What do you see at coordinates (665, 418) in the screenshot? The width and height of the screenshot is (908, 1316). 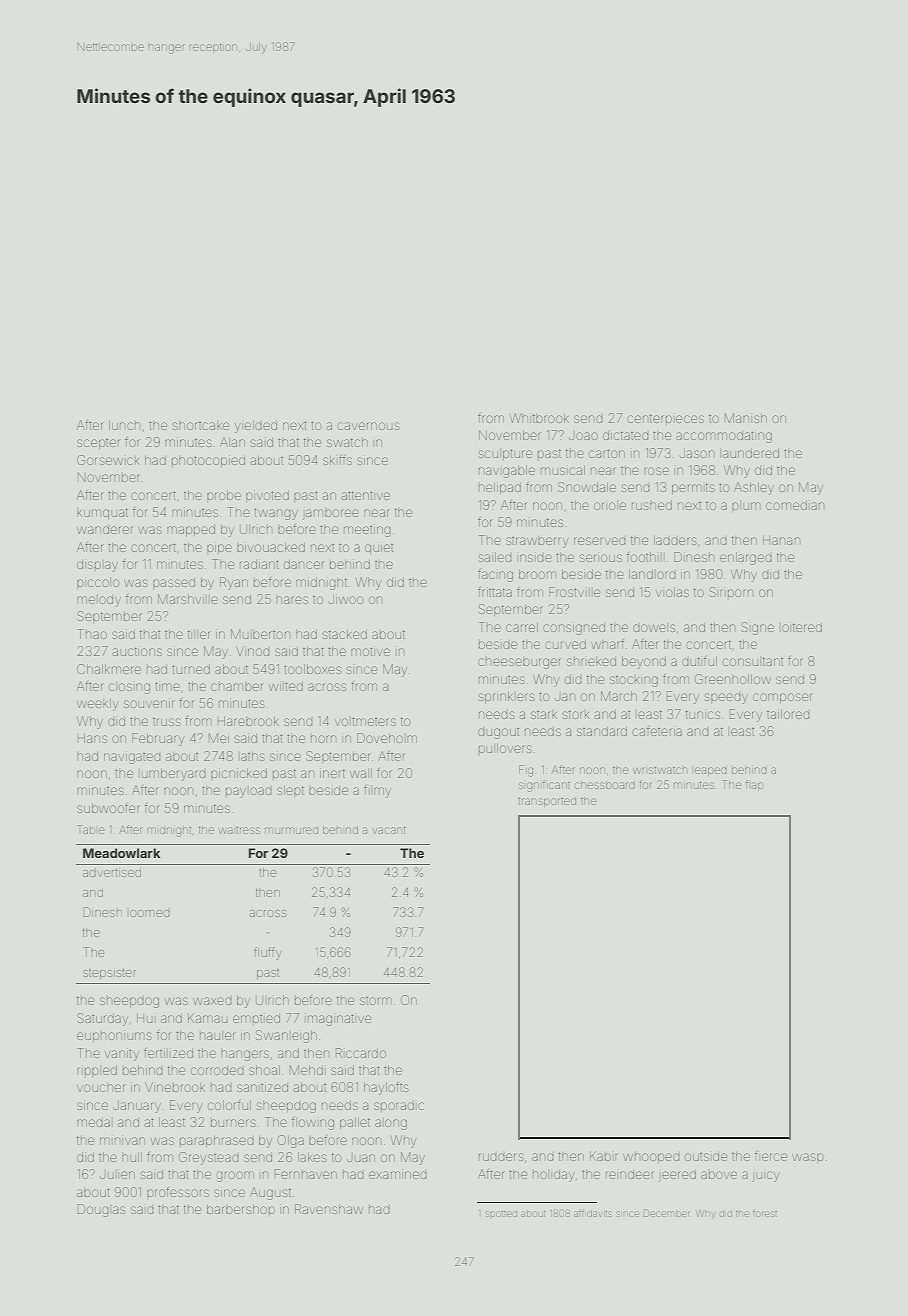 I see `centerpieces` at bounding box center [665, 418].
